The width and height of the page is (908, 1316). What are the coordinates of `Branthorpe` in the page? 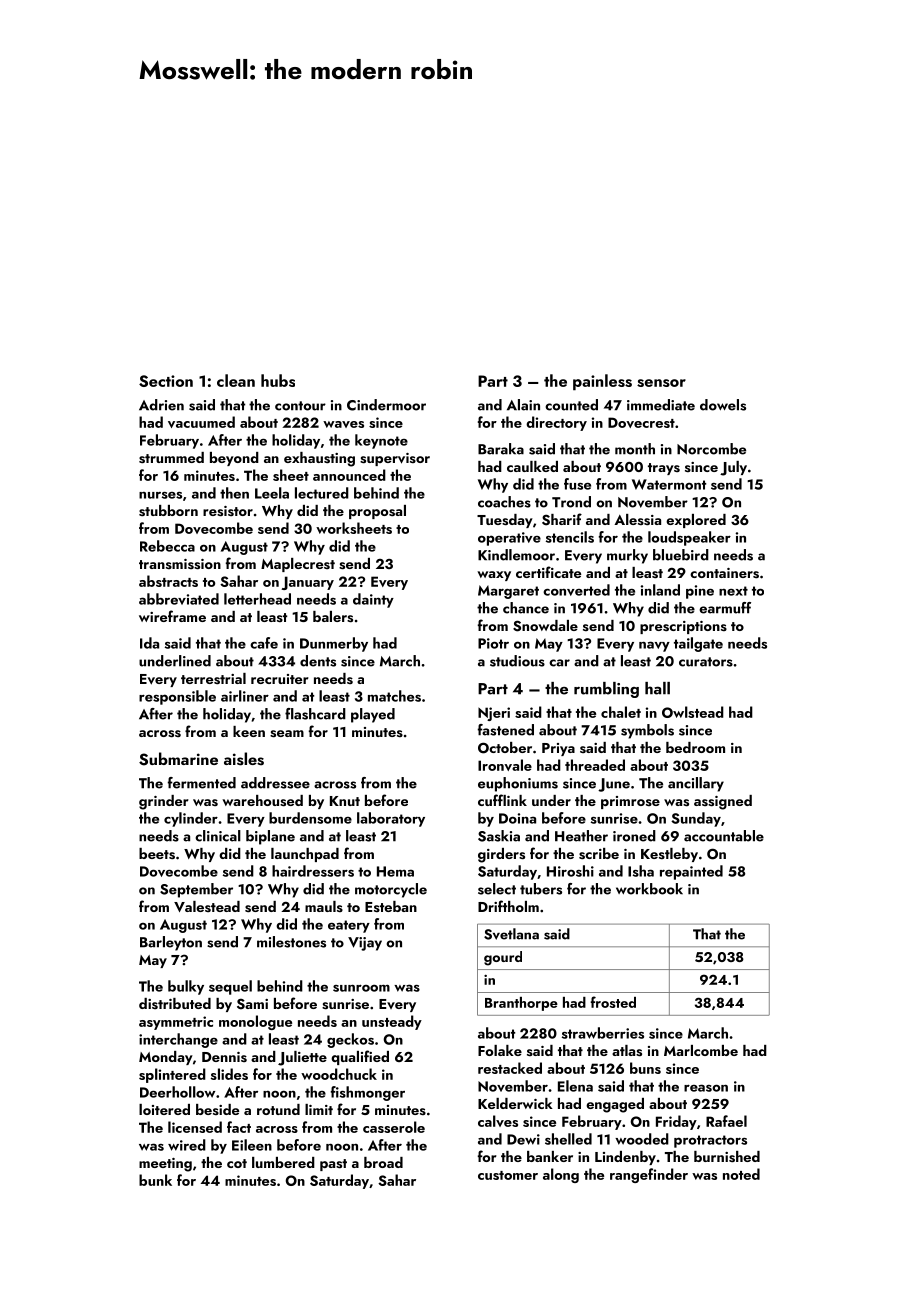 It's located at (521, 1004).
